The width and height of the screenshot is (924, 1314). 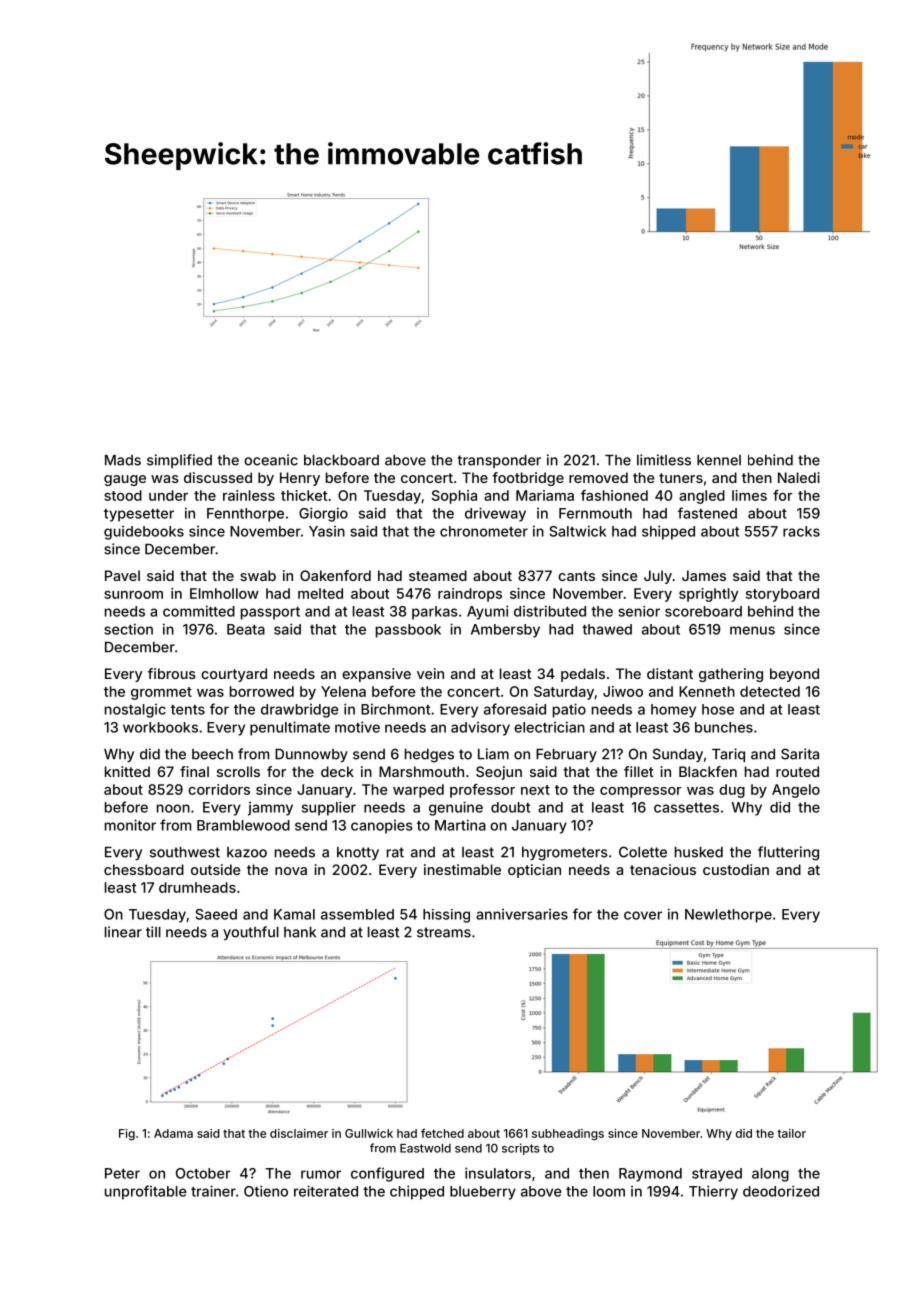 I want to click on strayed, so click(x=717, y=1175).
